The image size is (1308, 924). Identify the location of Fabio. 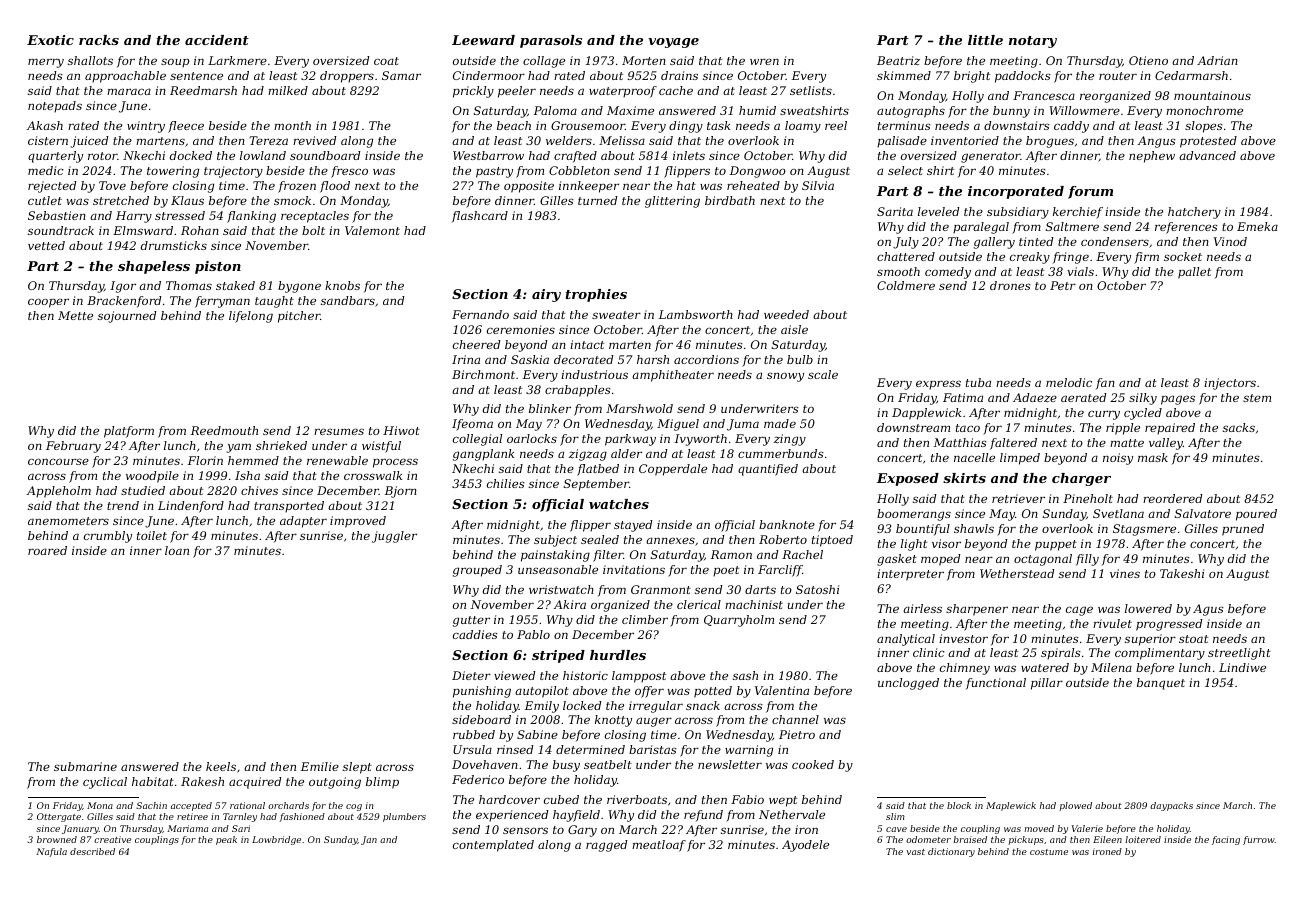
(747, 799).
